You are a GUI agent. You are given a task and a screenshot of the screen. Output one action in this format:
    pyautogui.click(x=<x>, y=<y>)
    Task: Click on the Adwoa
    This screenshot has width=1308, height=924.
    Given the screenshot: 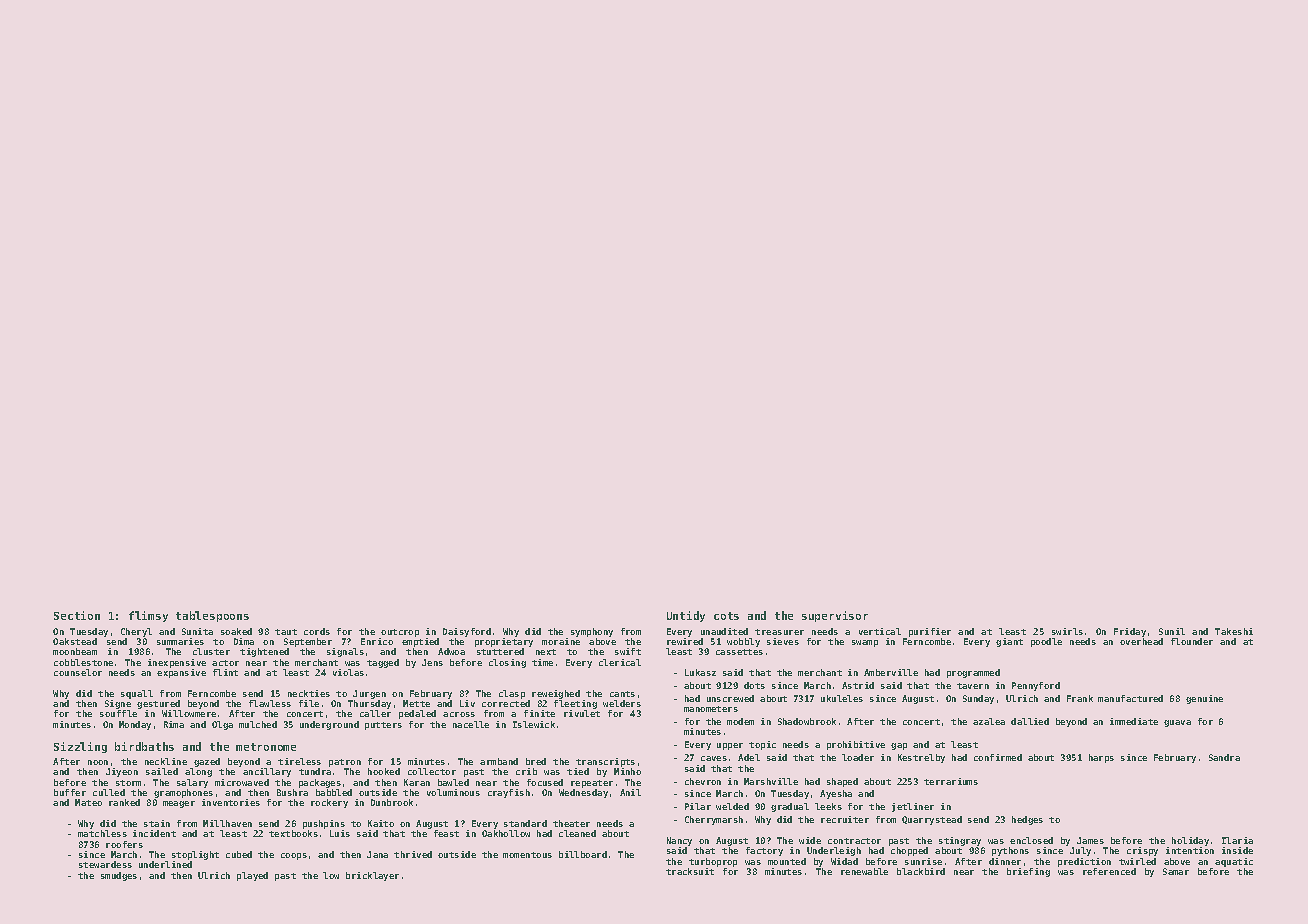 What is the action you would take?
    pyautogui.click(x=451, y=651)
